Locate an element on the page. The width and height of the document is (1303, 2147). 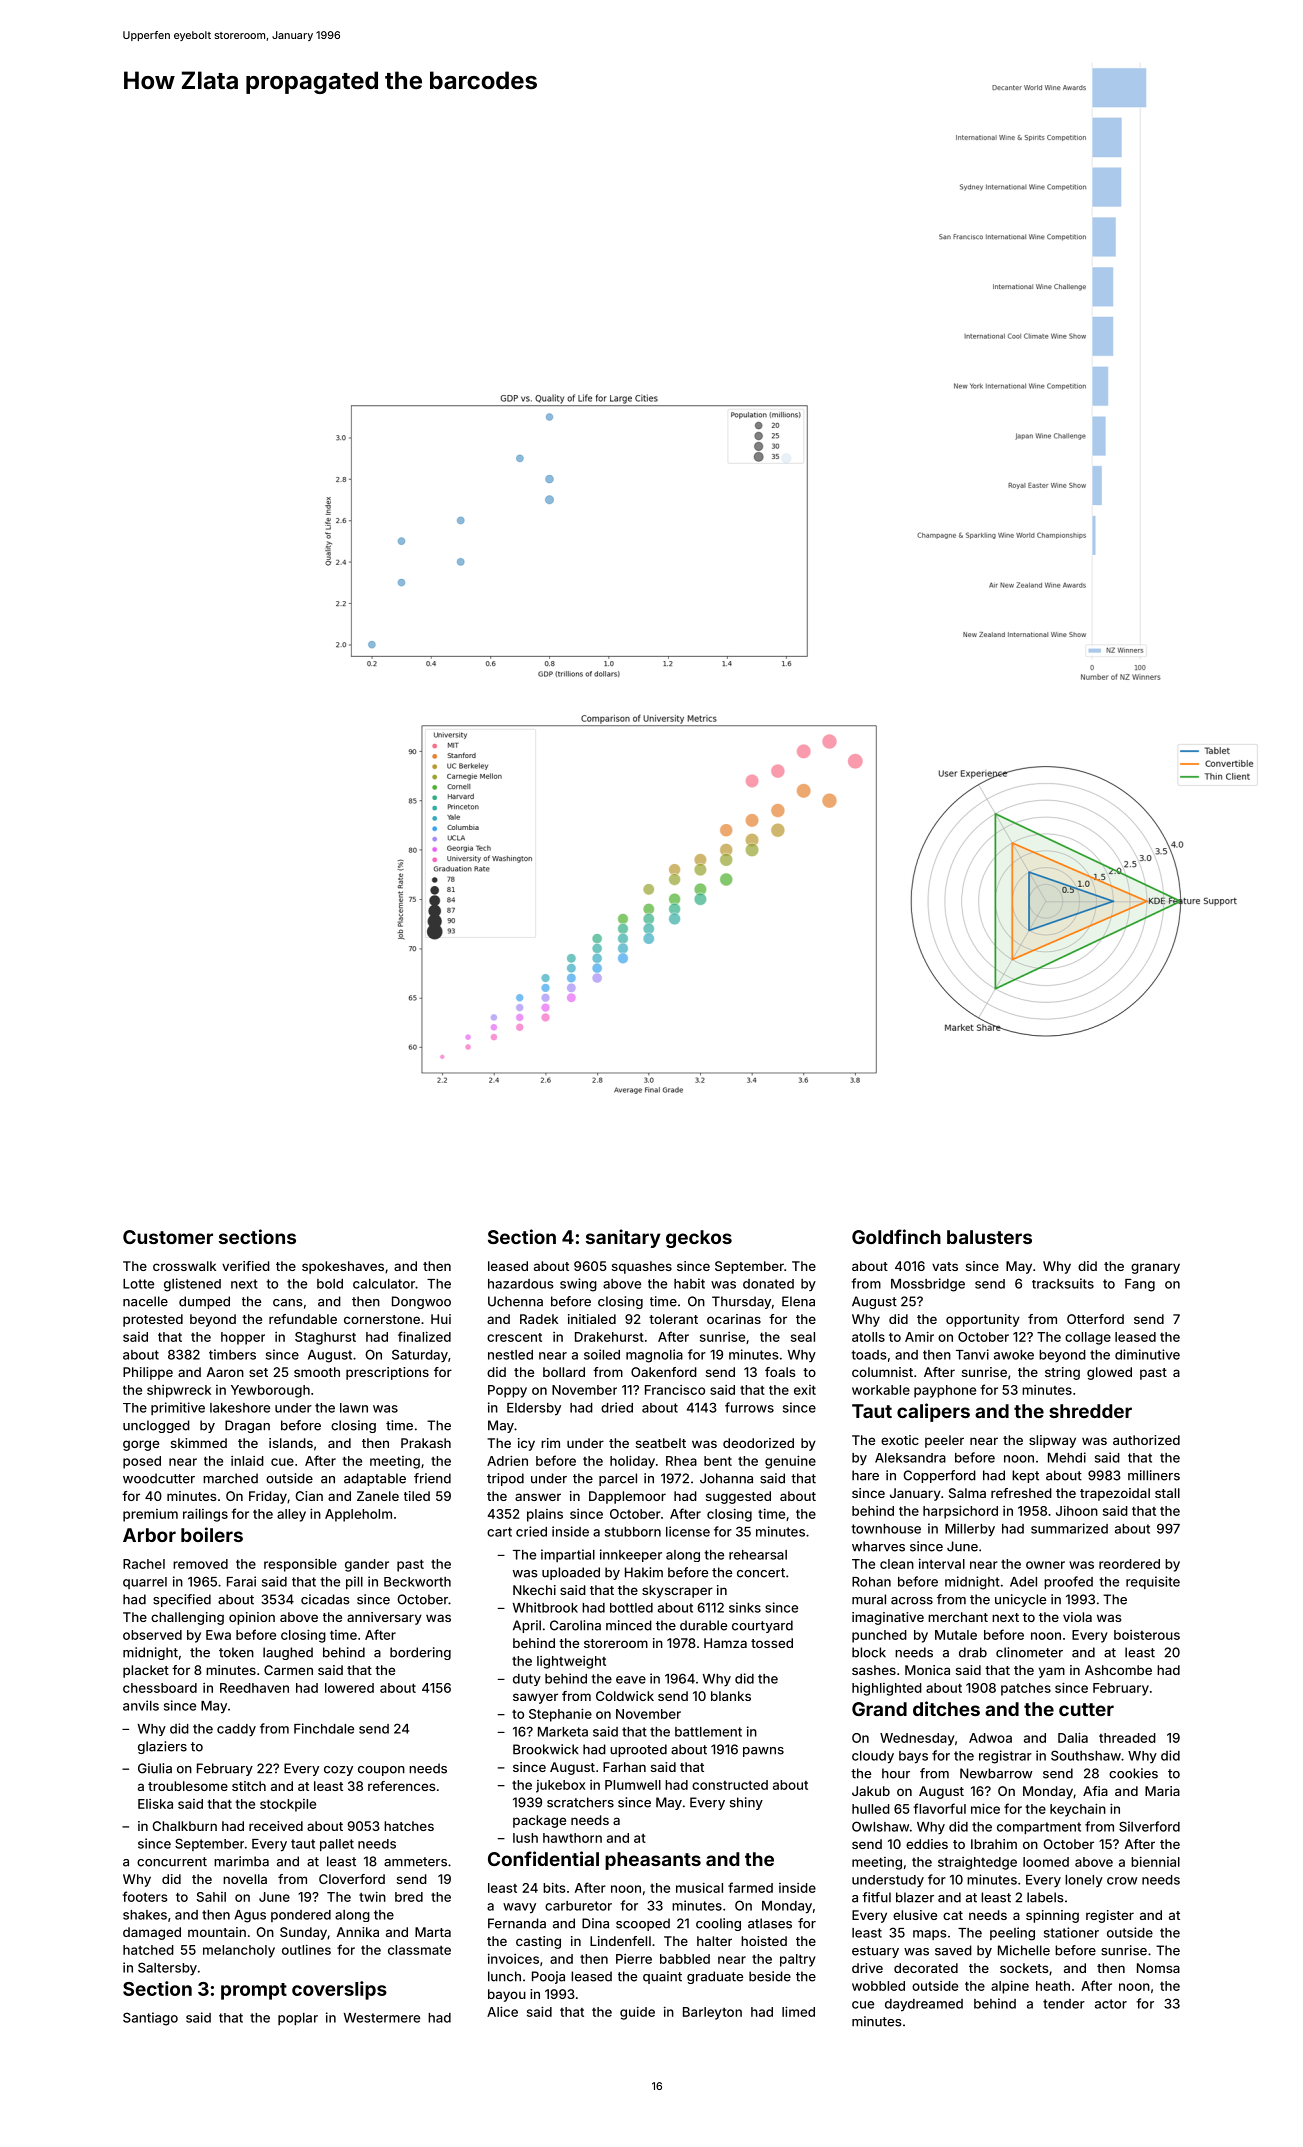
Alice is located at coordinates (502, 2011).
